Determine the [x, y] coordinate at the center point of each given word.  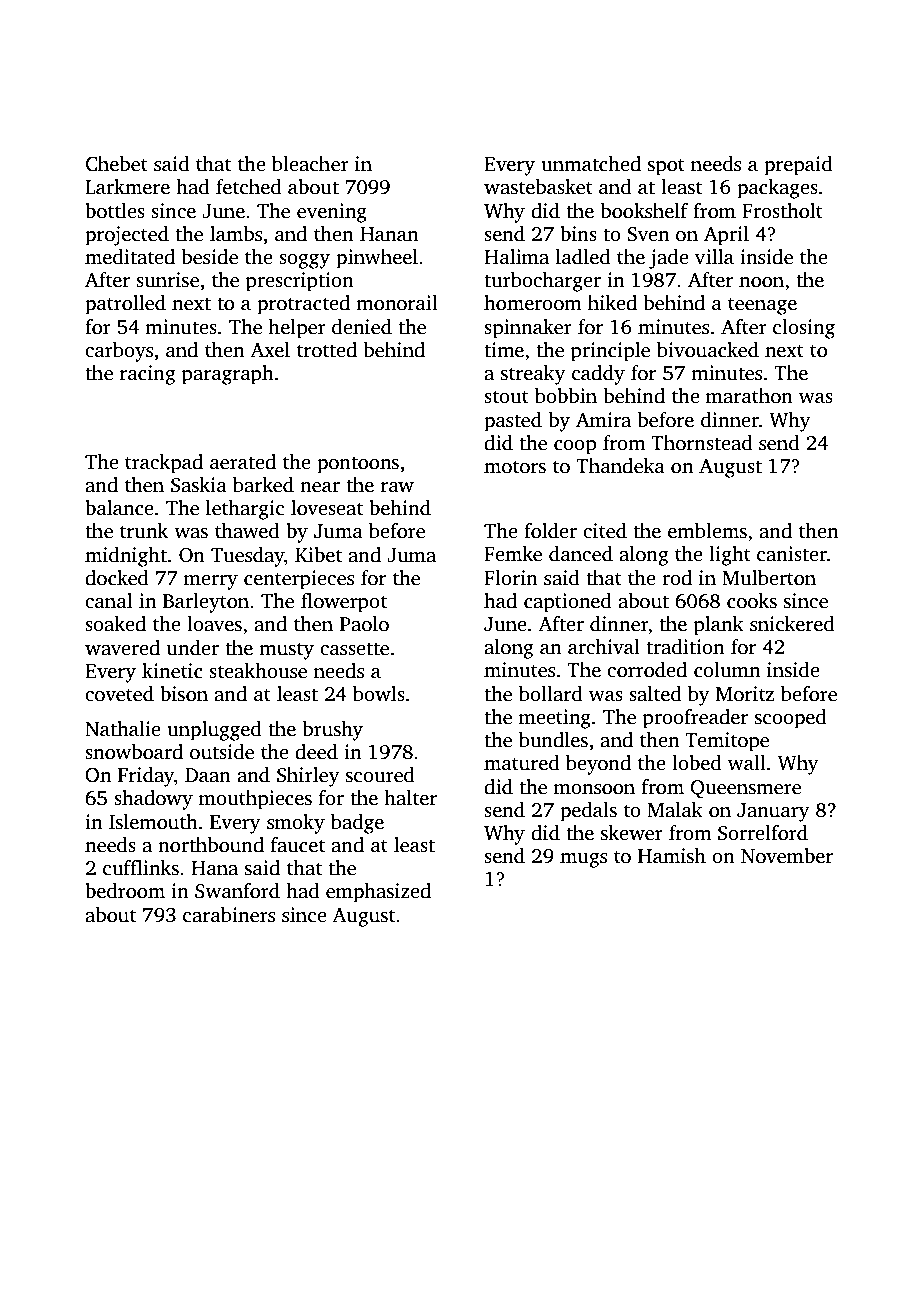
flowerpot [344, 603]
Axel [270, 350]
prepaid [798, 166]
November [787, 856]
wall [747, 763]
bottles [115, 211]
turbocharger [542, 282]
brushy [333, 731]
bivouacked [708, 350]
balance [119, 508]
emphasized [378, 893]
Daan [208, 775]
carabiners [229, 915]
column [727, 670]
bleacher [310, 164]
